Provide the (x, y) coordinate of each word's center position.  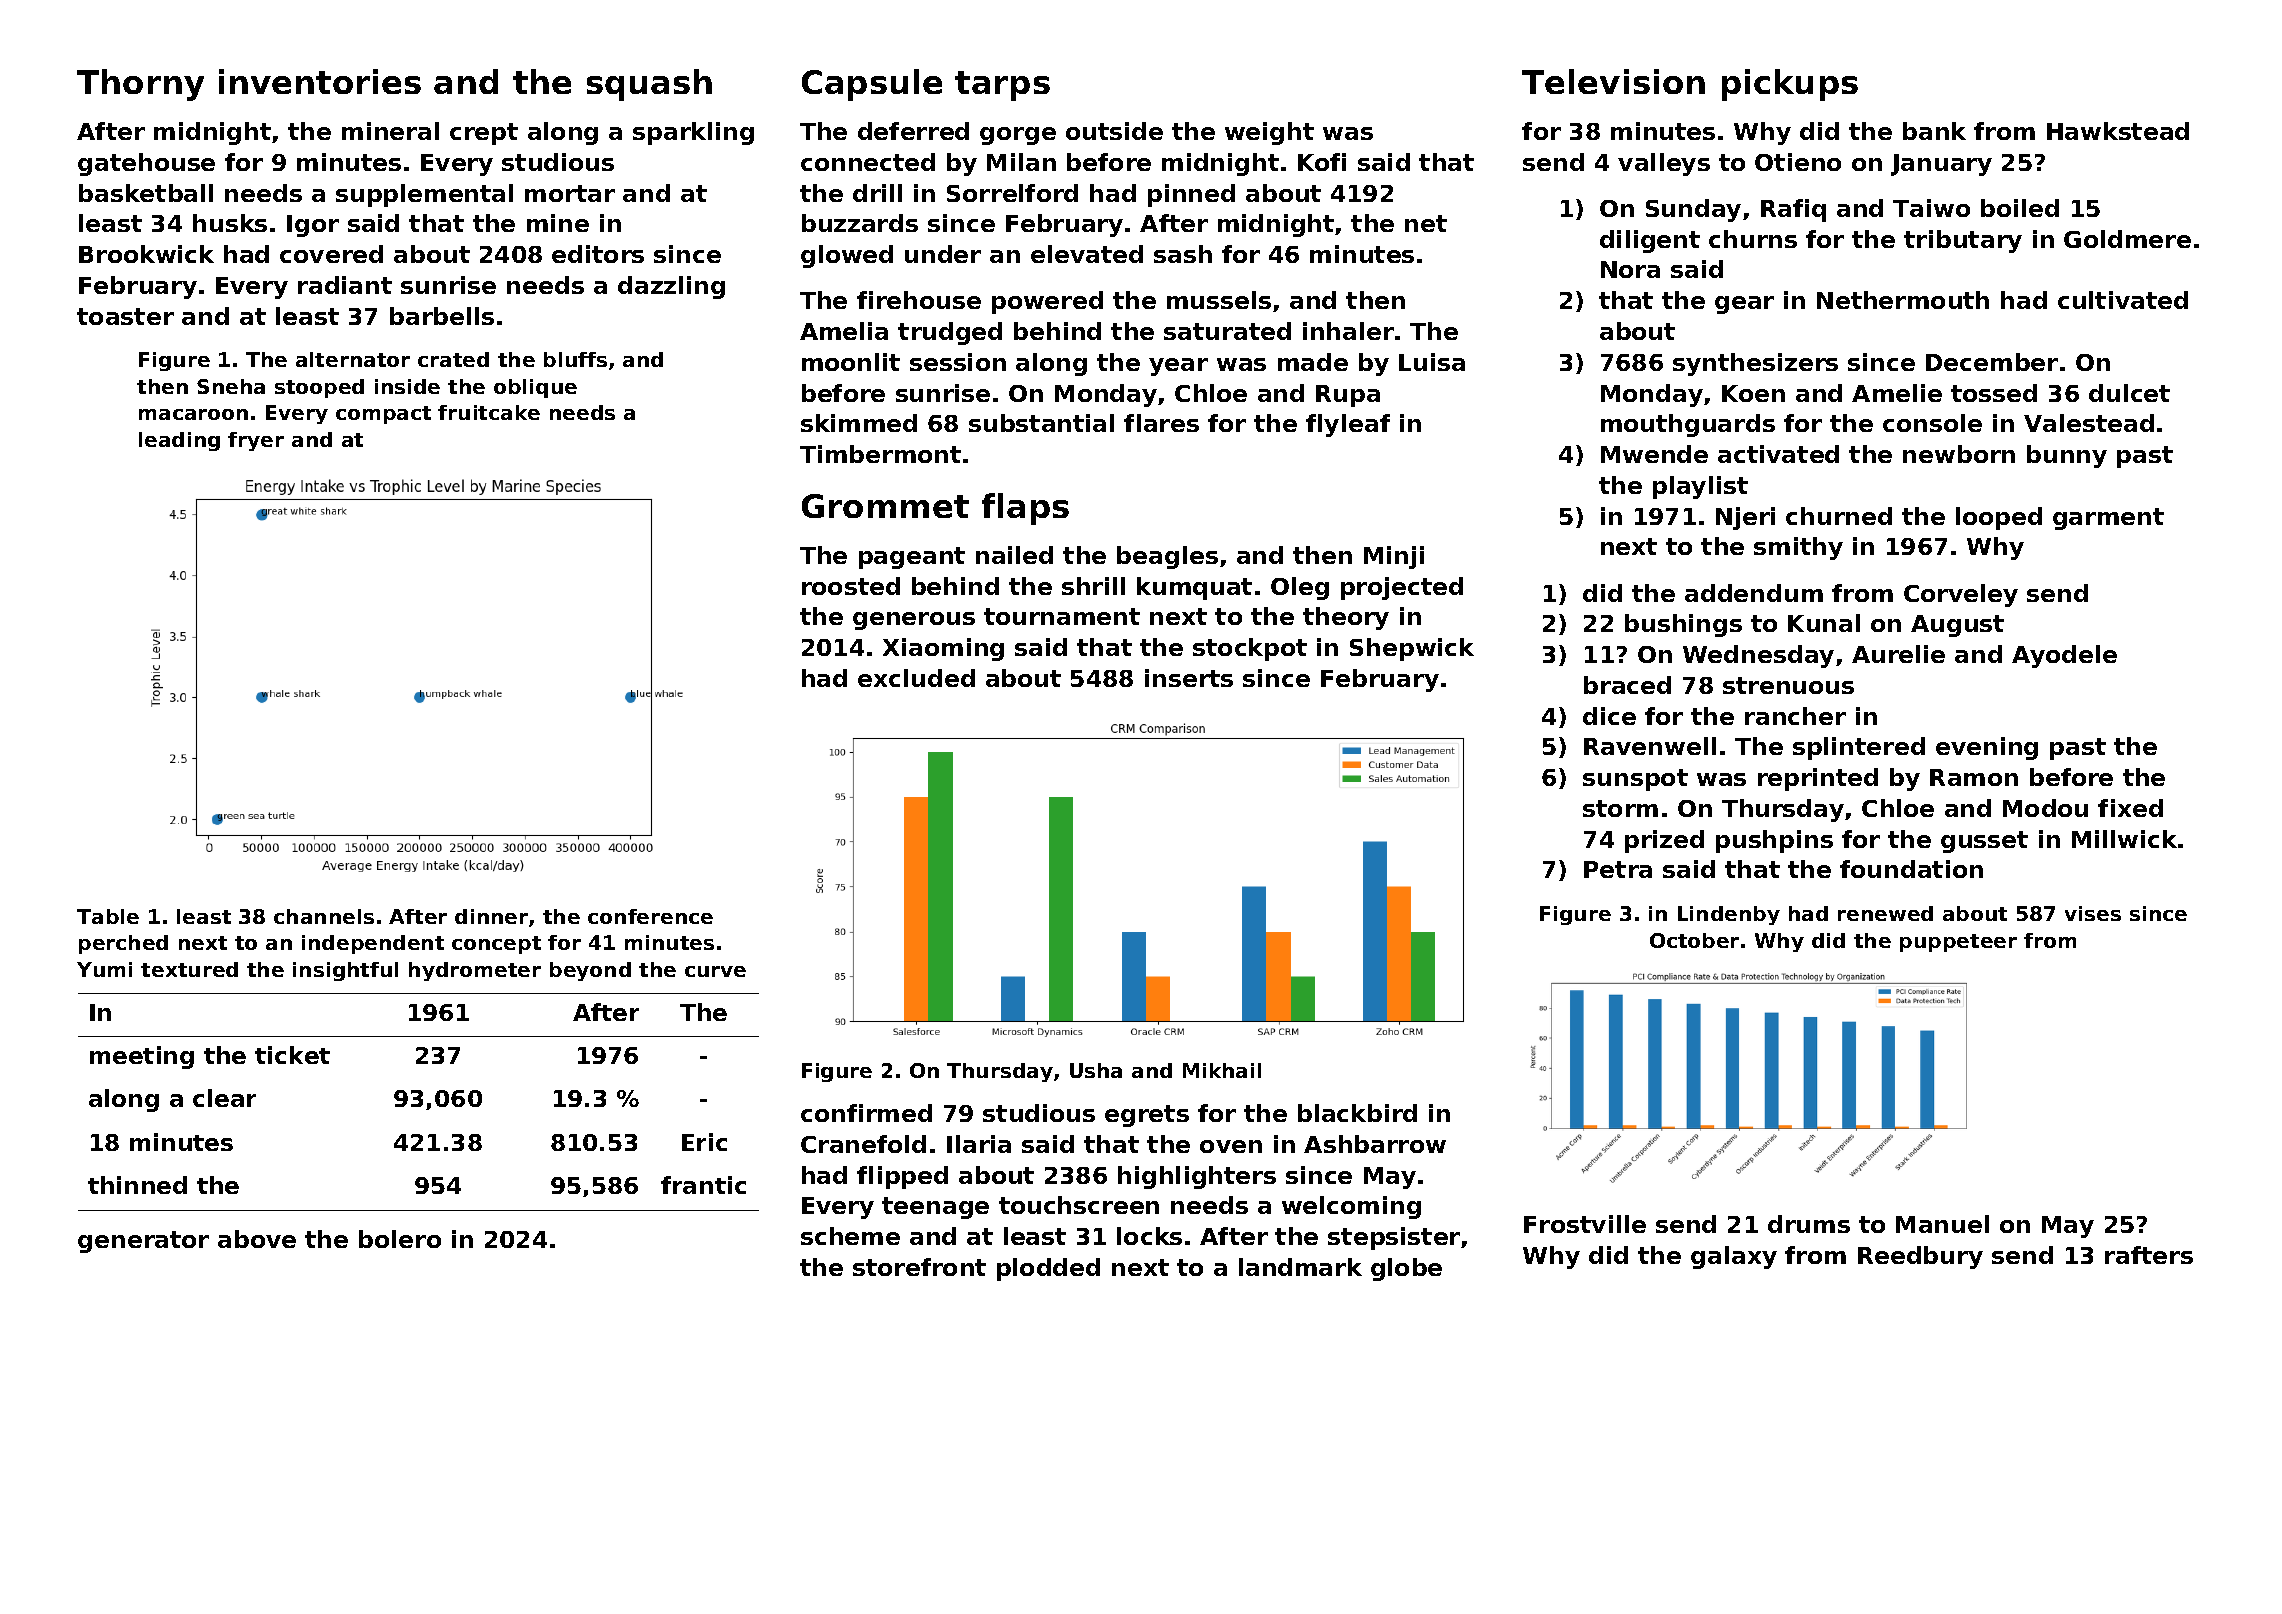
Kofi (1322, 162)
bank (1934, 131)
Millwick (2124, 839)
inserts (1189, 678)
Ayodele (2064, 656)
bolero (400, 1239)
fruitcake (489, 412)
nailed (1014, 555)
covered (331, 254)
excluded (916, 678)
